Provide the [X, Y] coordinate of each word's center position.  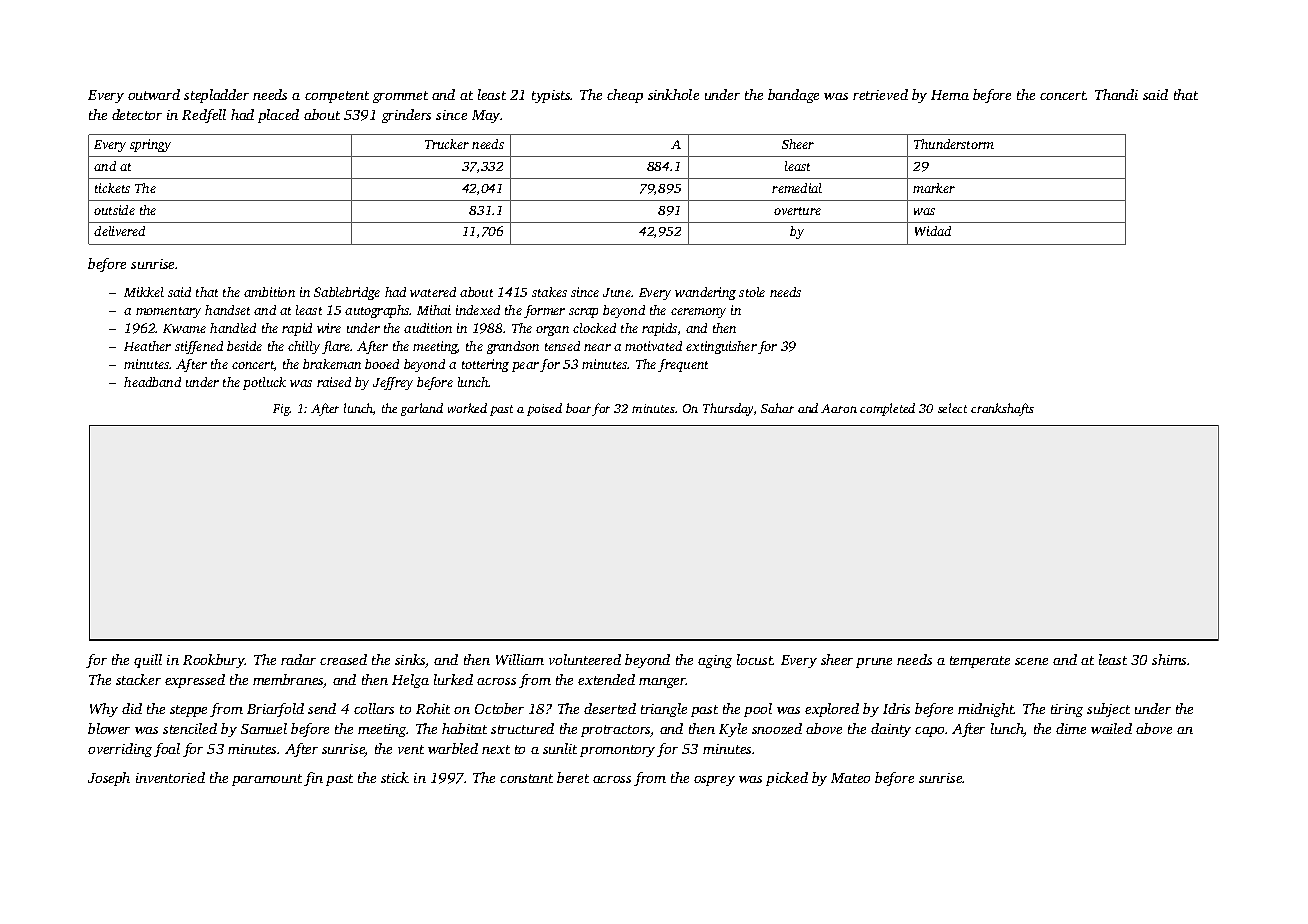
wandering [705, 293]
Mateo [850, 778]
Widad [933, 231]
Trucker [447, 144]
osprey [714, 781]
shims [1169, 659]
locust [755, 659]
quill [148, 661]
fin [313, 779]
